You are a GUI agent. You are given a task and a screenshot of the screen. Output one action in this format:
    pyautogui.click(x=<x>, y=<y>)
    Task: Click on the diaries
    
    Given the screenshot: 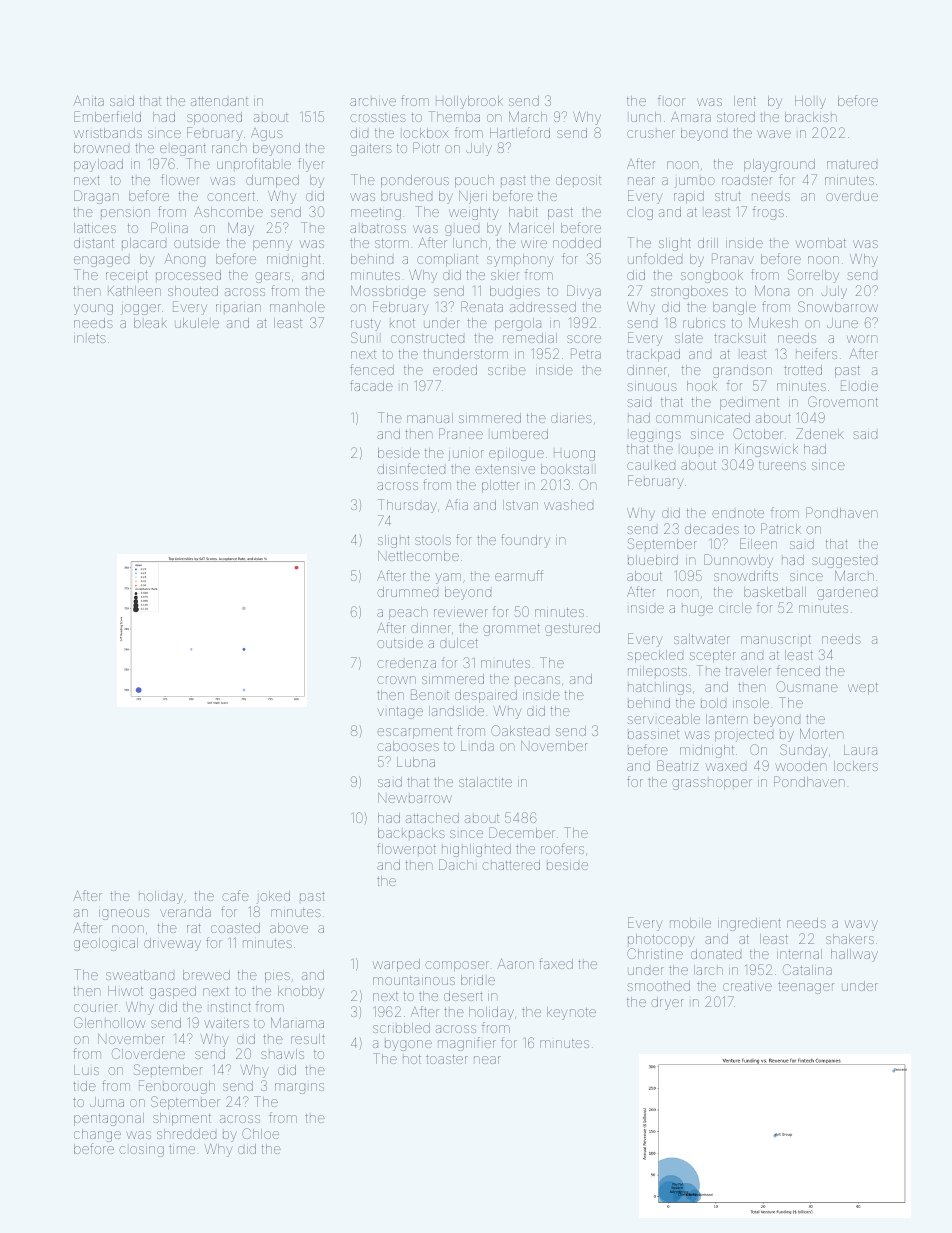 What is the action you would take?
    pyautogui.click(x=571, y=419)
